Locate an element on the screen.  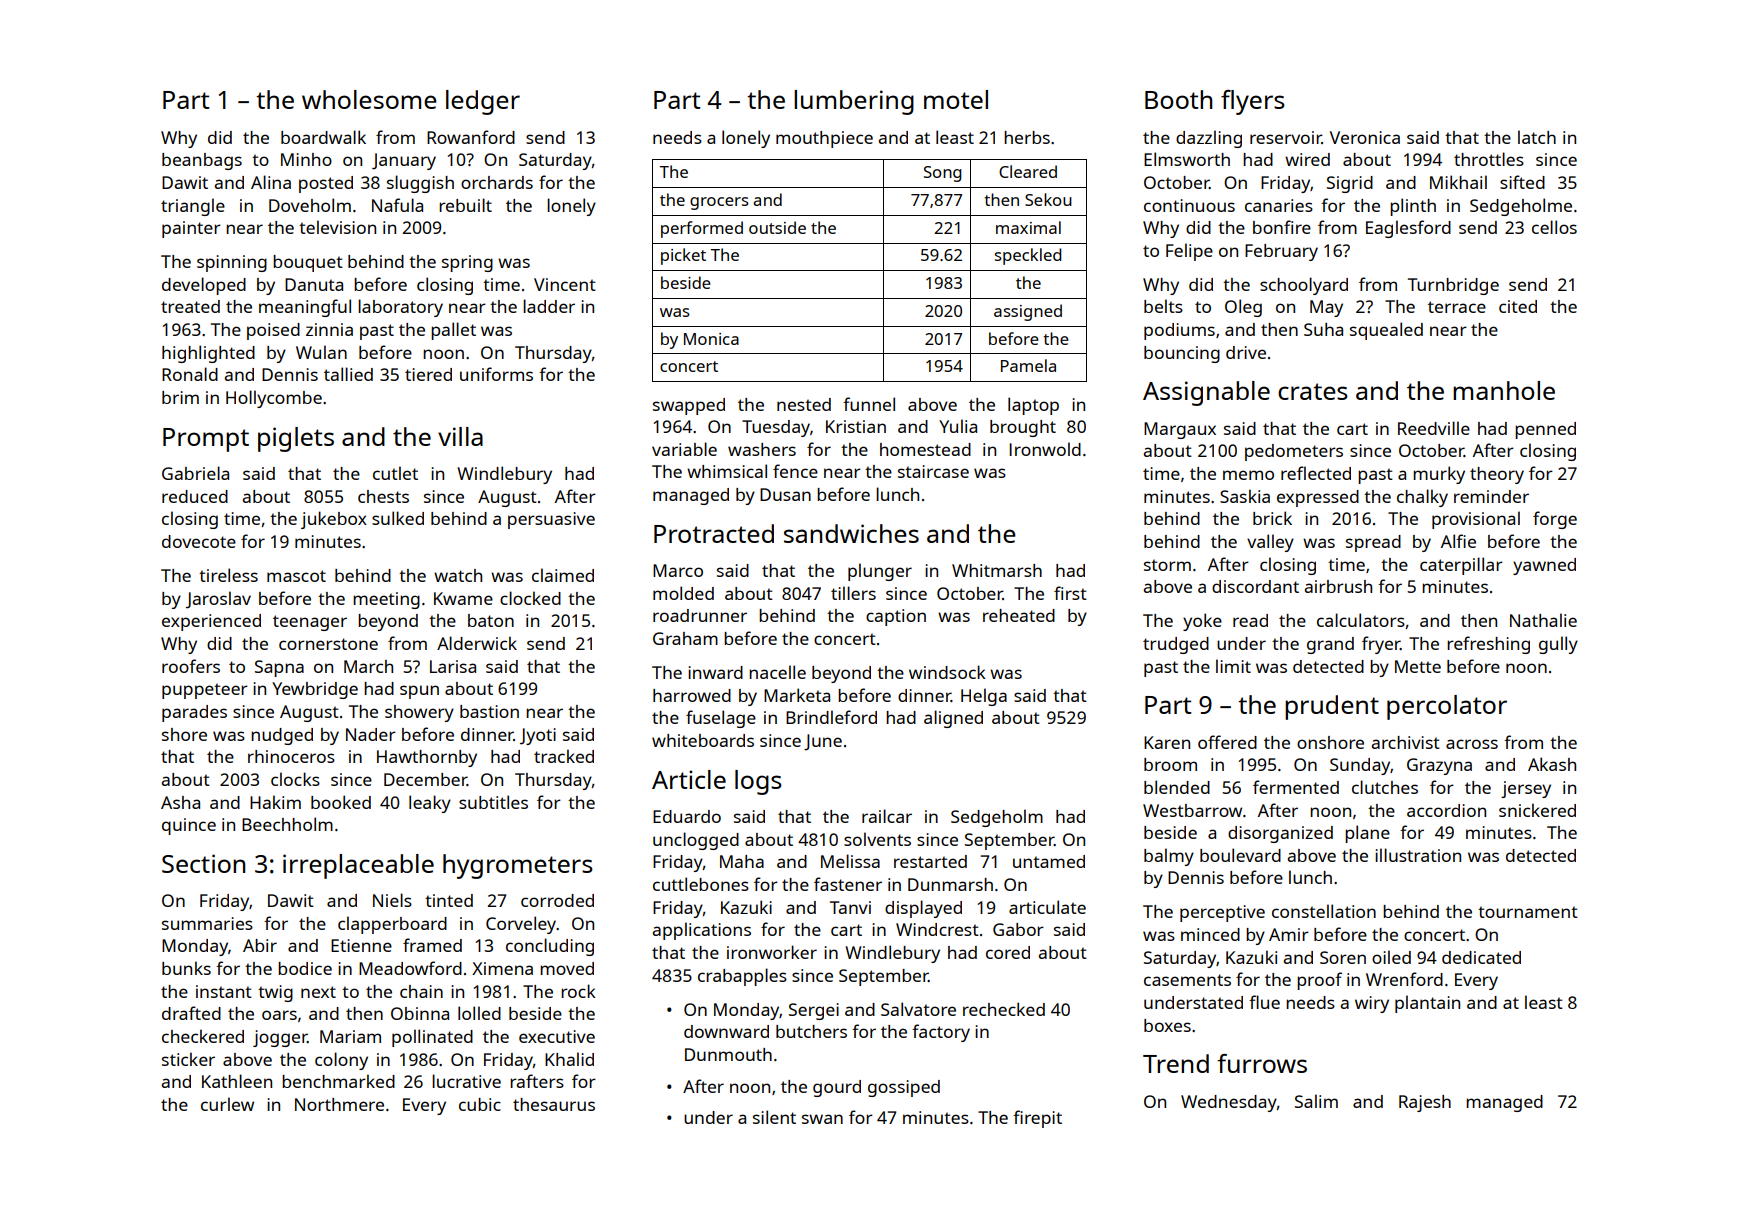
curlew is located at coordinates (227, 1104).
